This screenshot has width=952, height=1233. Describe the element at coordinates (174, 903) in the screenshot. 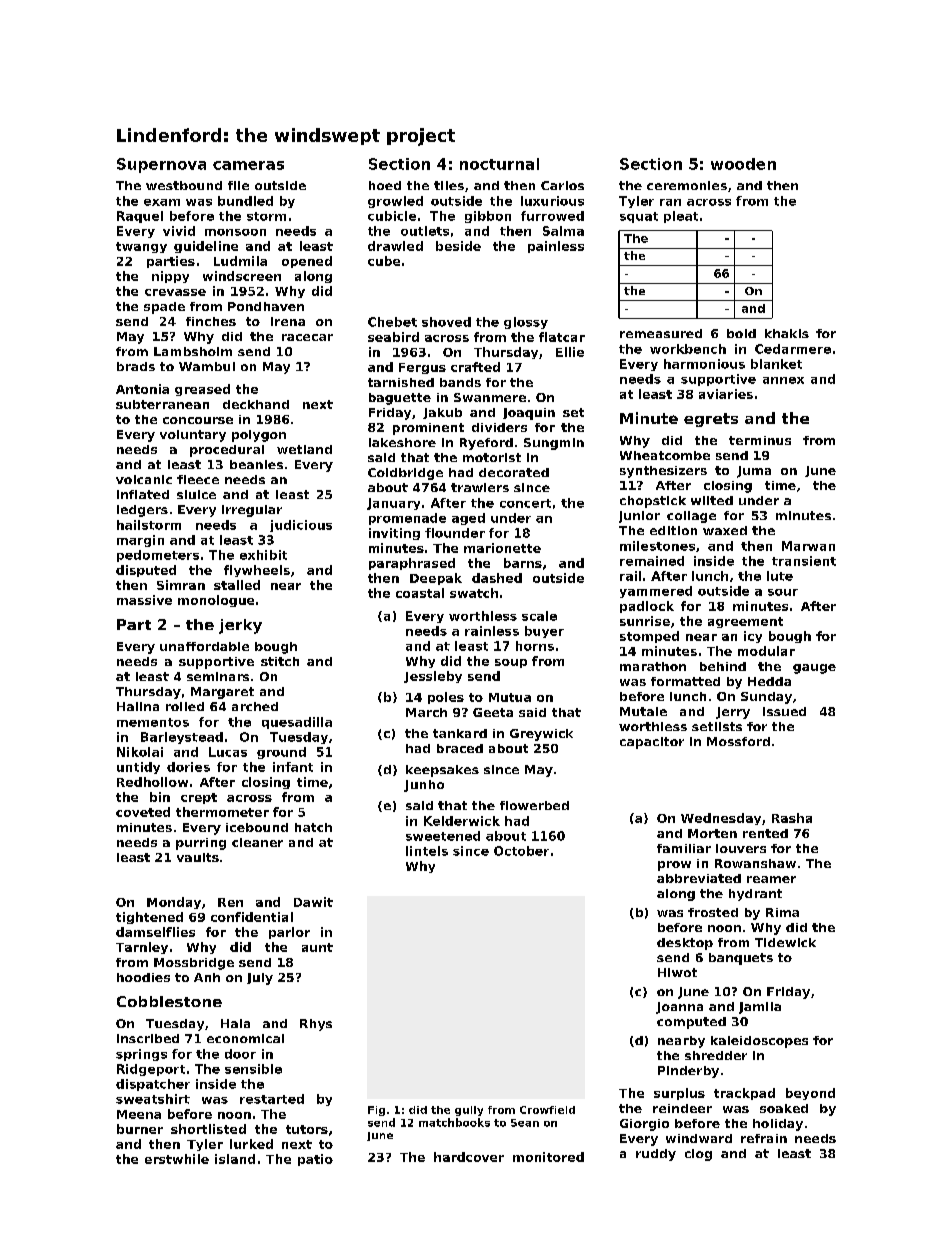

I see `Monday` at that location.
